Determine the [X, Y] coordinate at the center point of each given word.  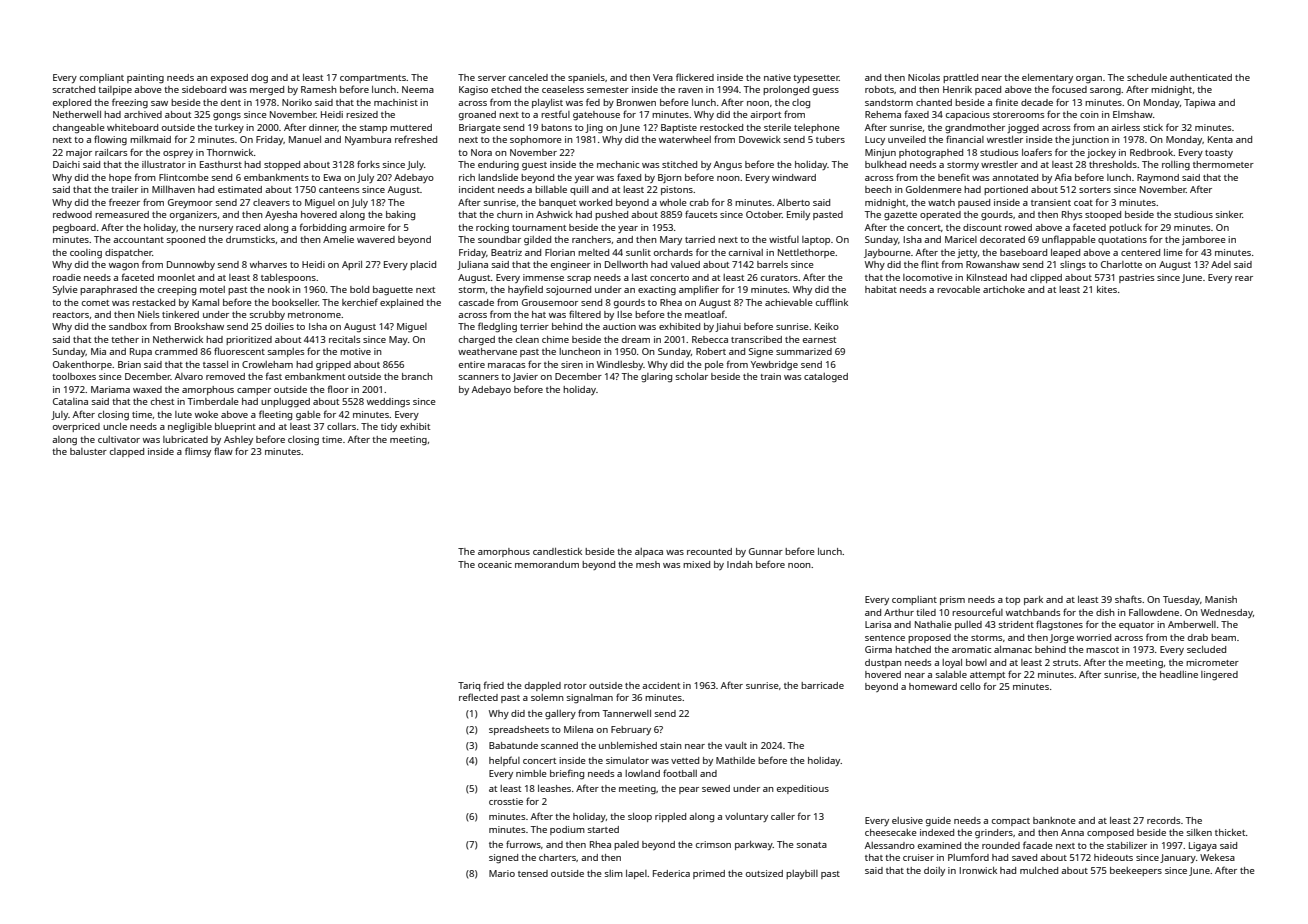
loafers [1037, 152]
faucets [701, 214]
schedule [1147, 77]
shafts [1128, 599]
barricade [822, 685]
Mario [502, 873]
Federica [671, 873]
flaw [223, 451]
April [352, 265]
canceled [528, 77]
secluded [1206, 649]
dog [259, 79]
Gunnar [766, 551]
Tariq [469, 686]
